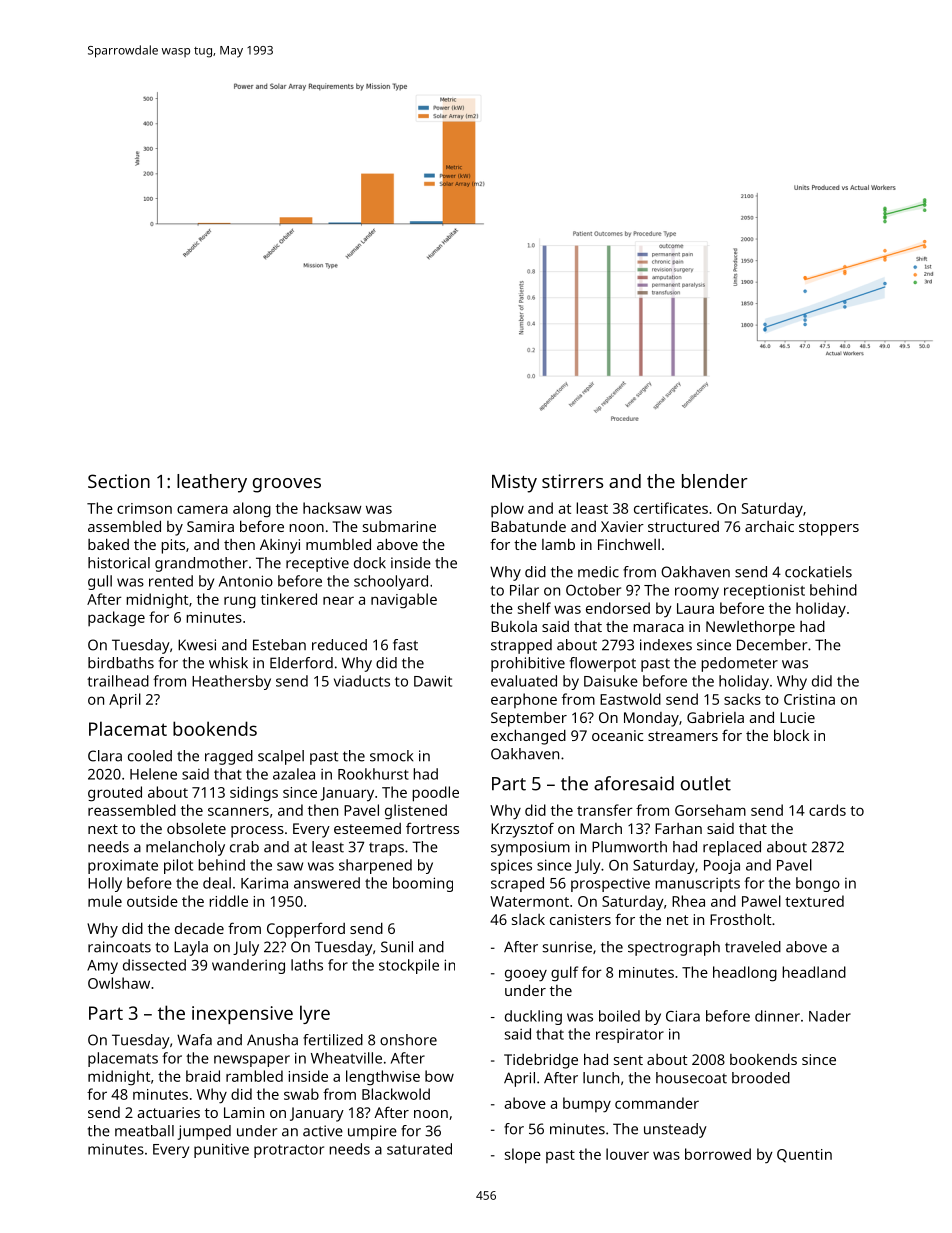 The height and width of the page is (1233, 952). Describe the element at coordinates (423, 884) in the page. I see `booming` at that location.
